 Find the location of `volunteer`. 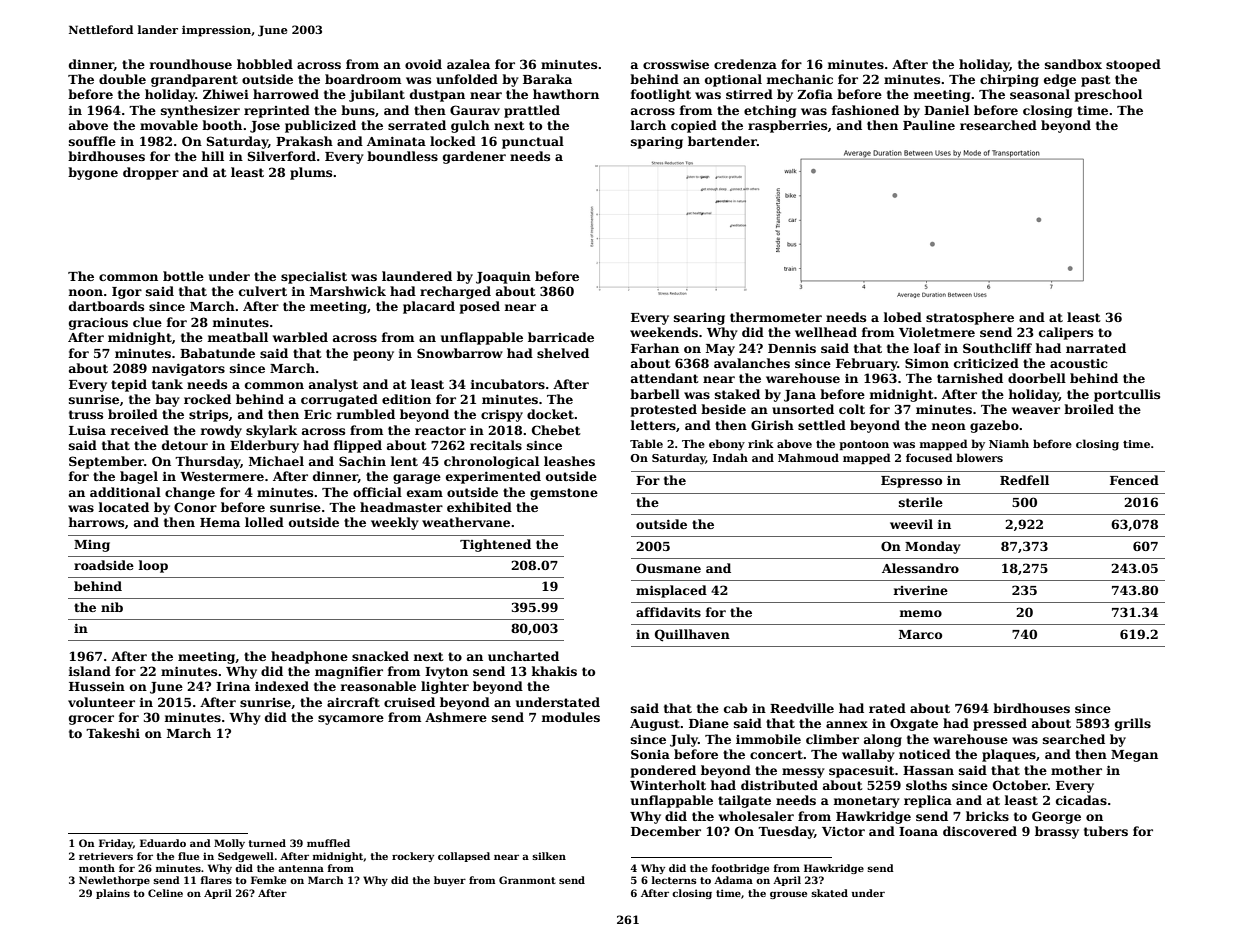

volunteer is located at coordinates (101, 702).
